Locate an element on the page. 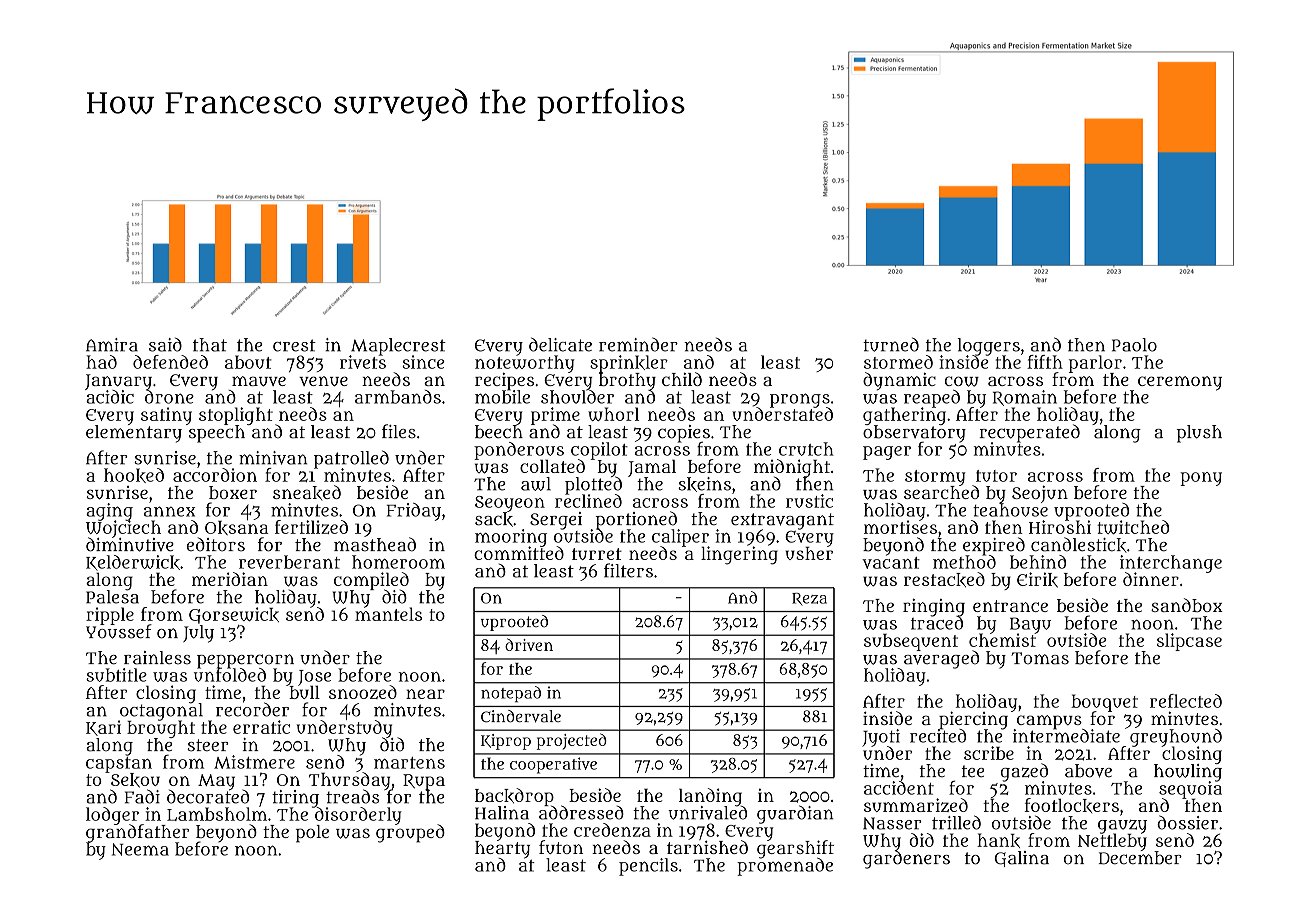 The width and height of the document is (1308, 924). Lambsholm is located at coordinates (217, 814).
